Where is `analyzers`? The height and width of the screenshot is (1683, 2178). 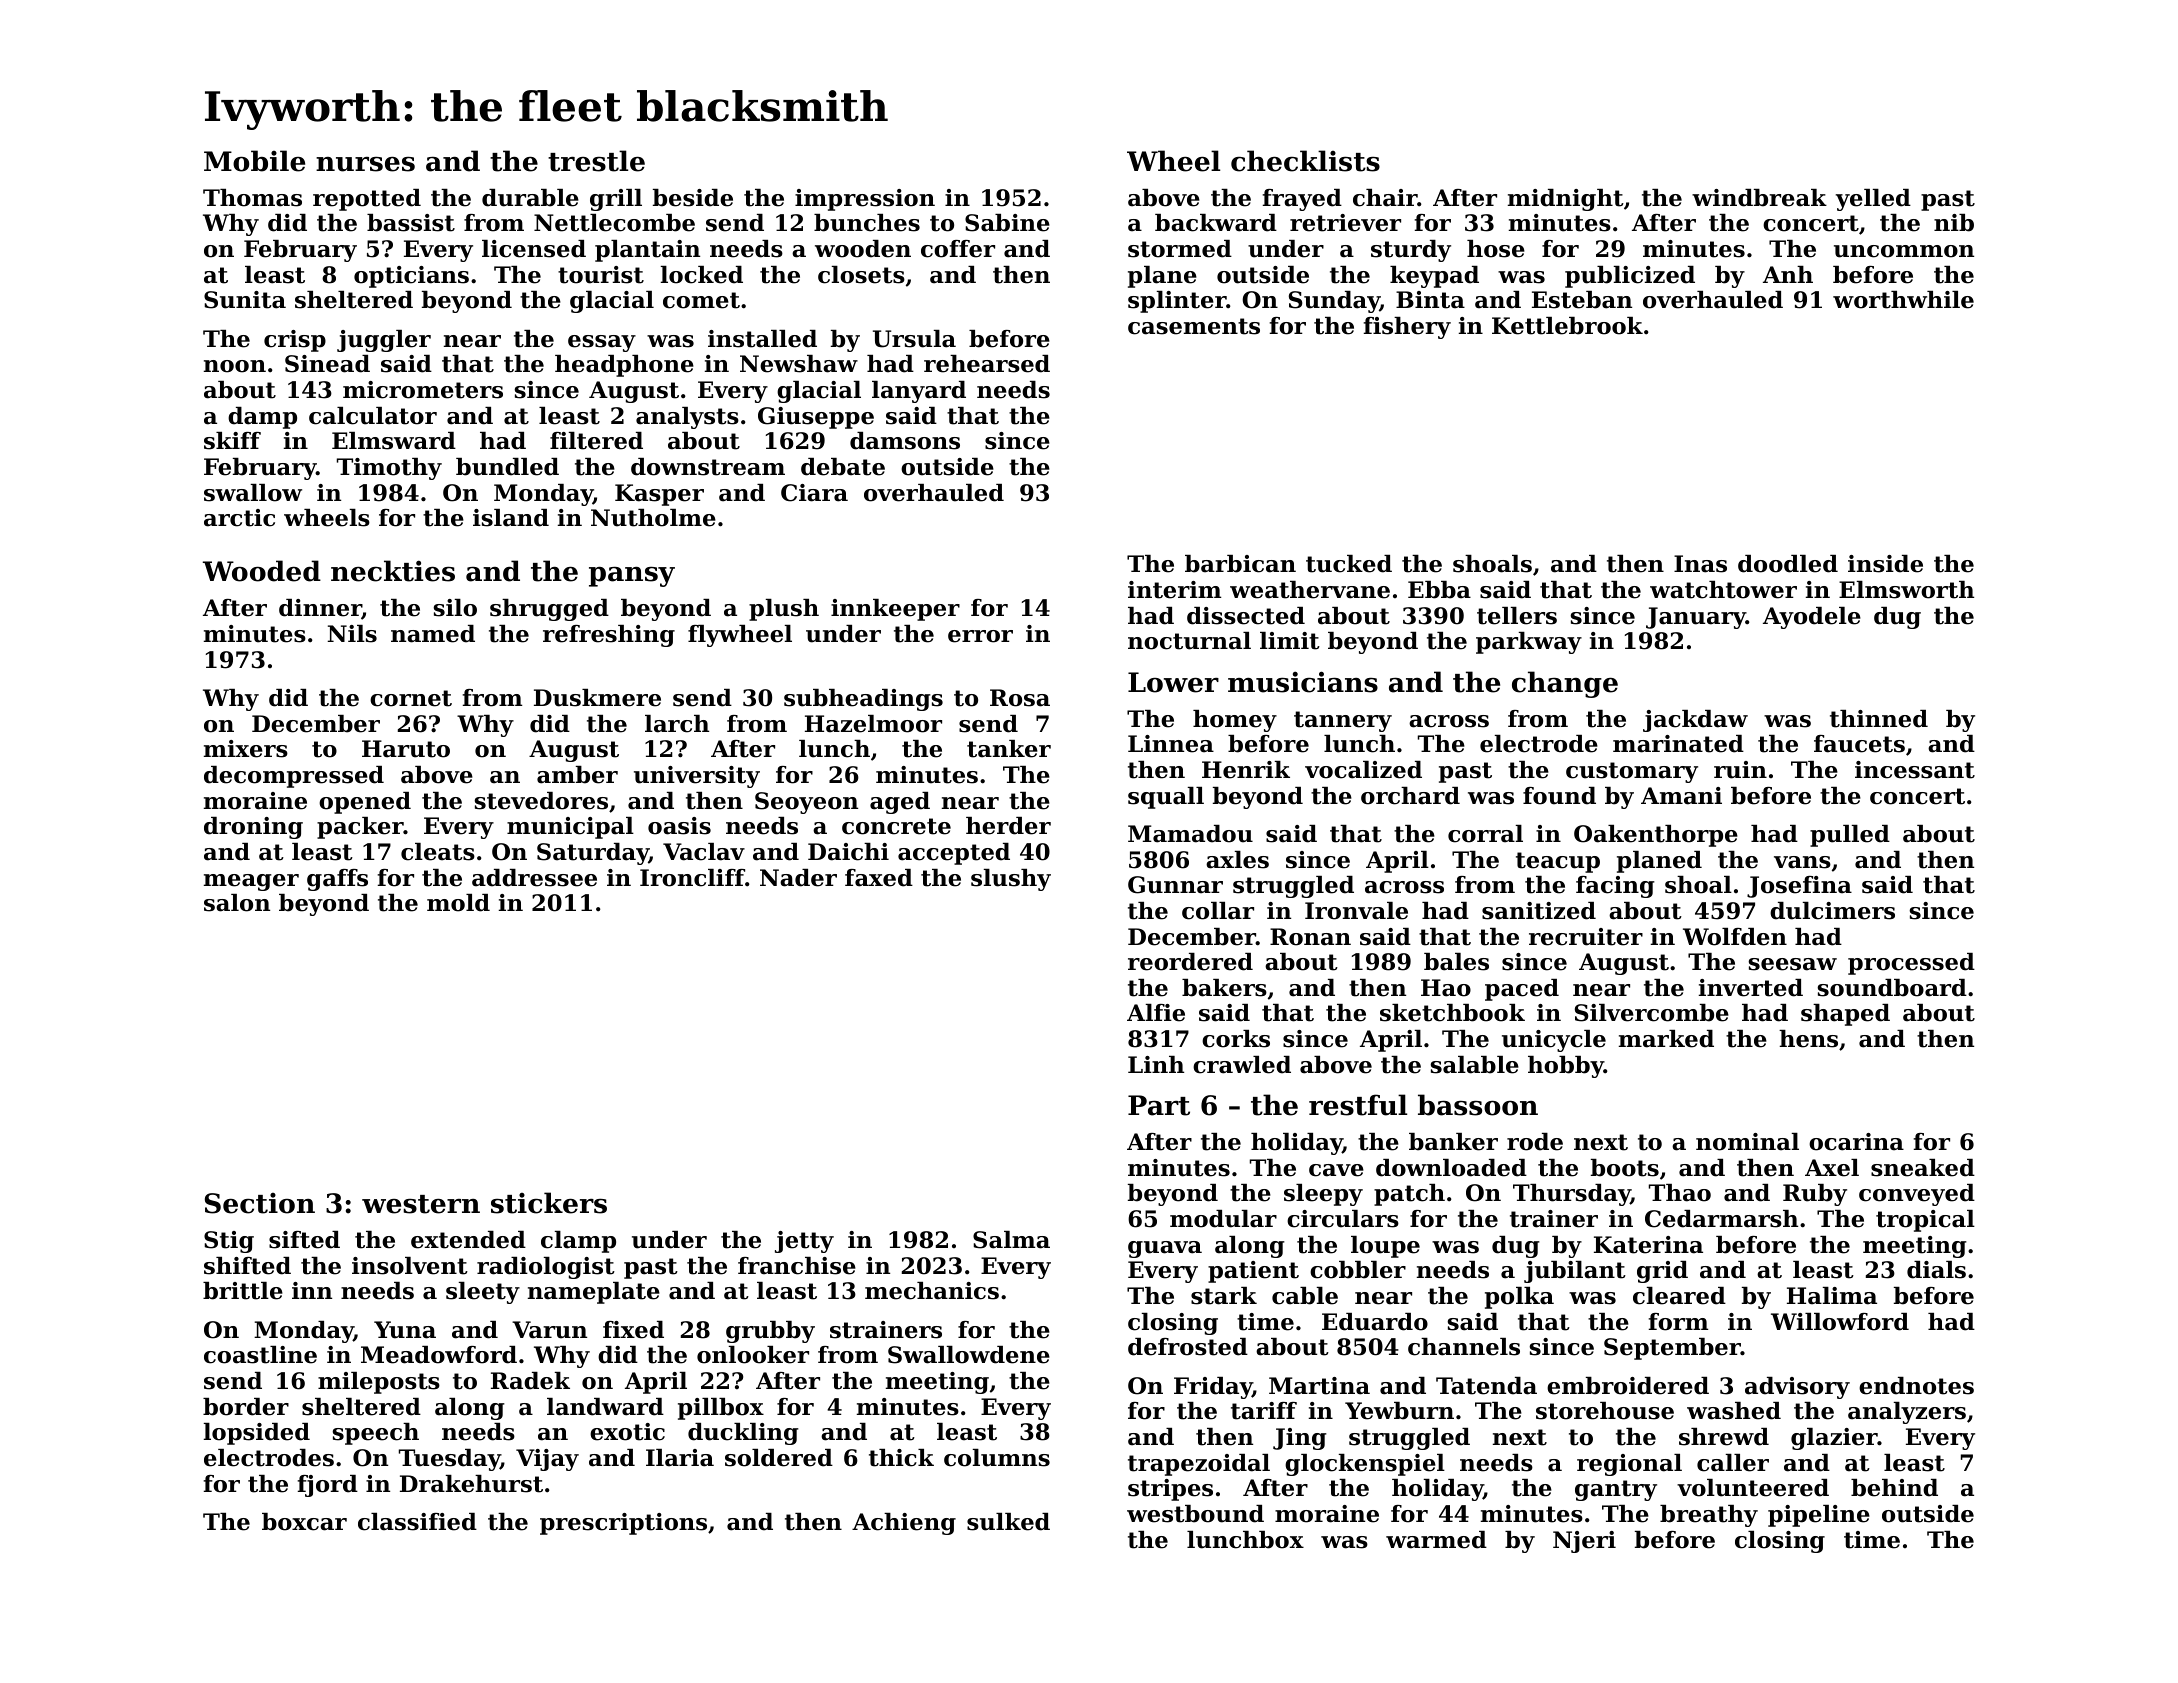 analyzers is located at coordinates (1907, 1413).
